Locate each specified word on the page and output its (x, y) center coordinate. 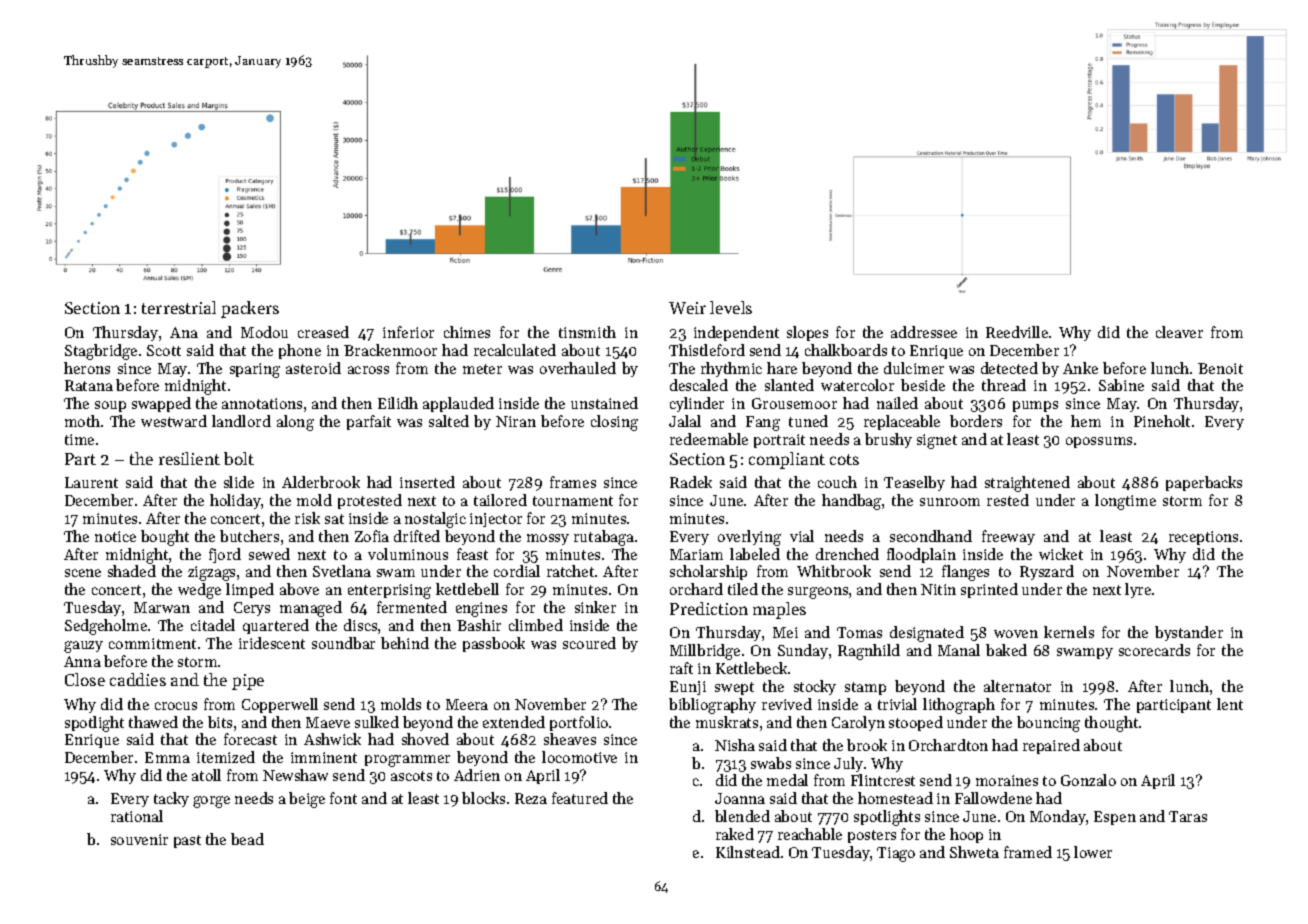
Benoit (1220, 368)
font (343, 798)
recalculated (515, 350)
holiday (235, 501)
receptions (1203, 538)
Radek (691, 482)
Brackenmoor (390, 350)
